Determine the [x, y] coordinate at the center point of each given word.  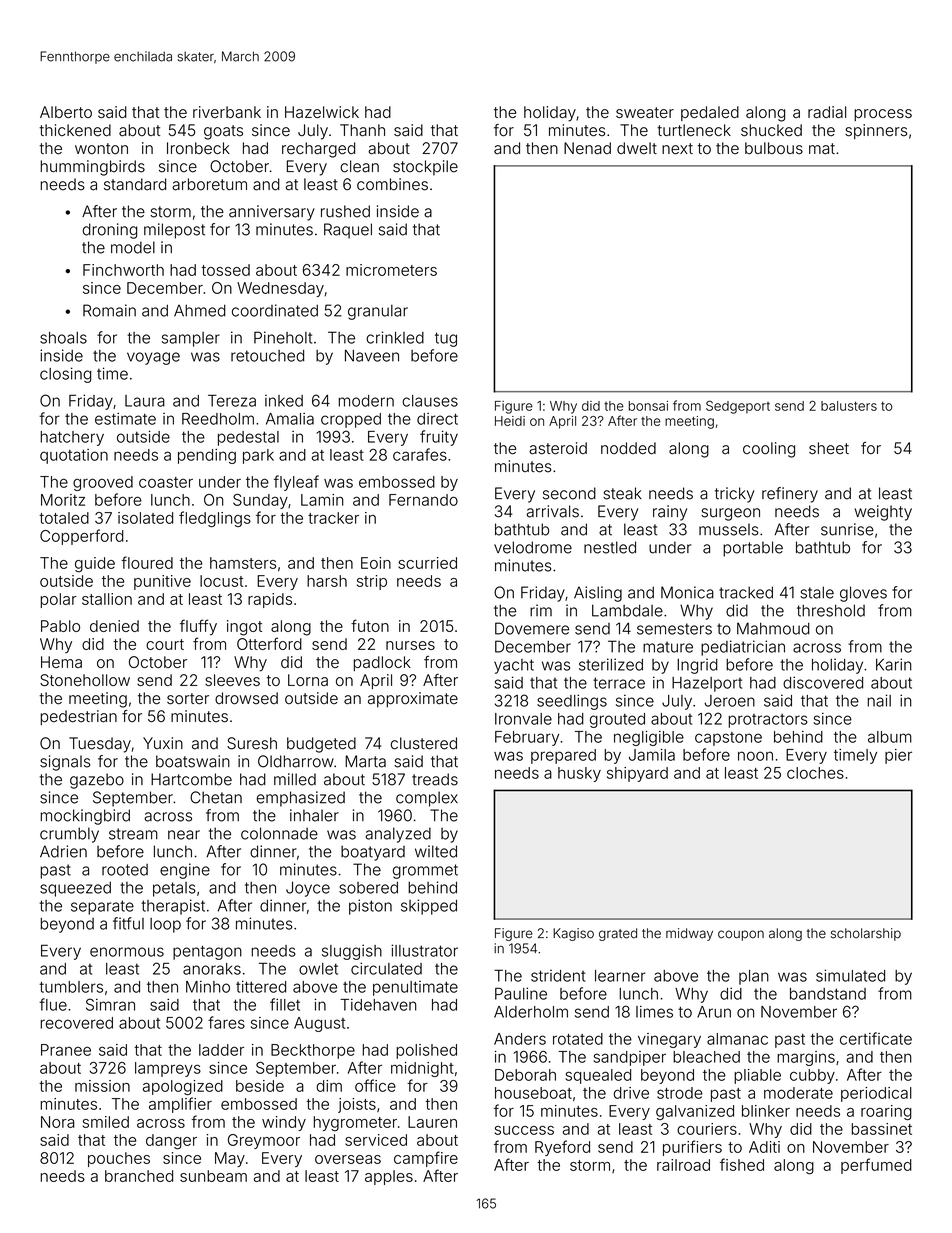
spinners [876, 131]
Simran [110, 1004]
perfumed [876, 1166]
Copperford [82, 537]
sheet [829, 448]
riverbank [227, 112]
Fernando [423, 500]
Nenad [587, 148]
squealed [598, 1076]
